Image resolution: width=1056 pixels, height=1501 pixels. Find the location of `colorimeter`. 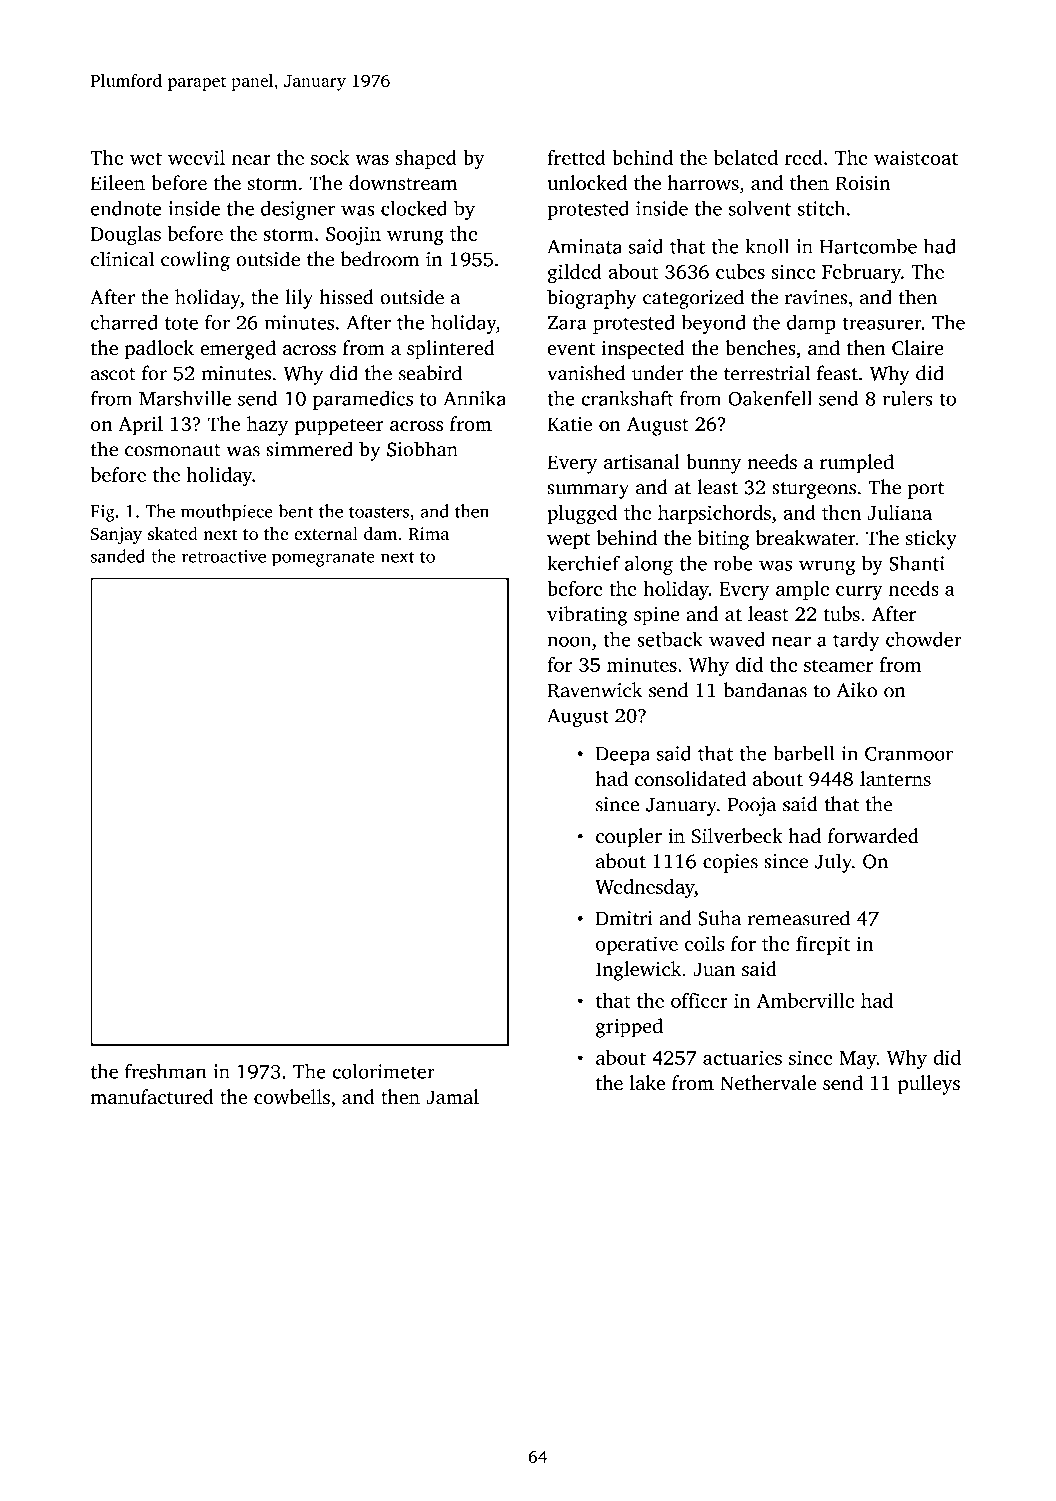

colorimeter is located at coordinates (383, 1071).
